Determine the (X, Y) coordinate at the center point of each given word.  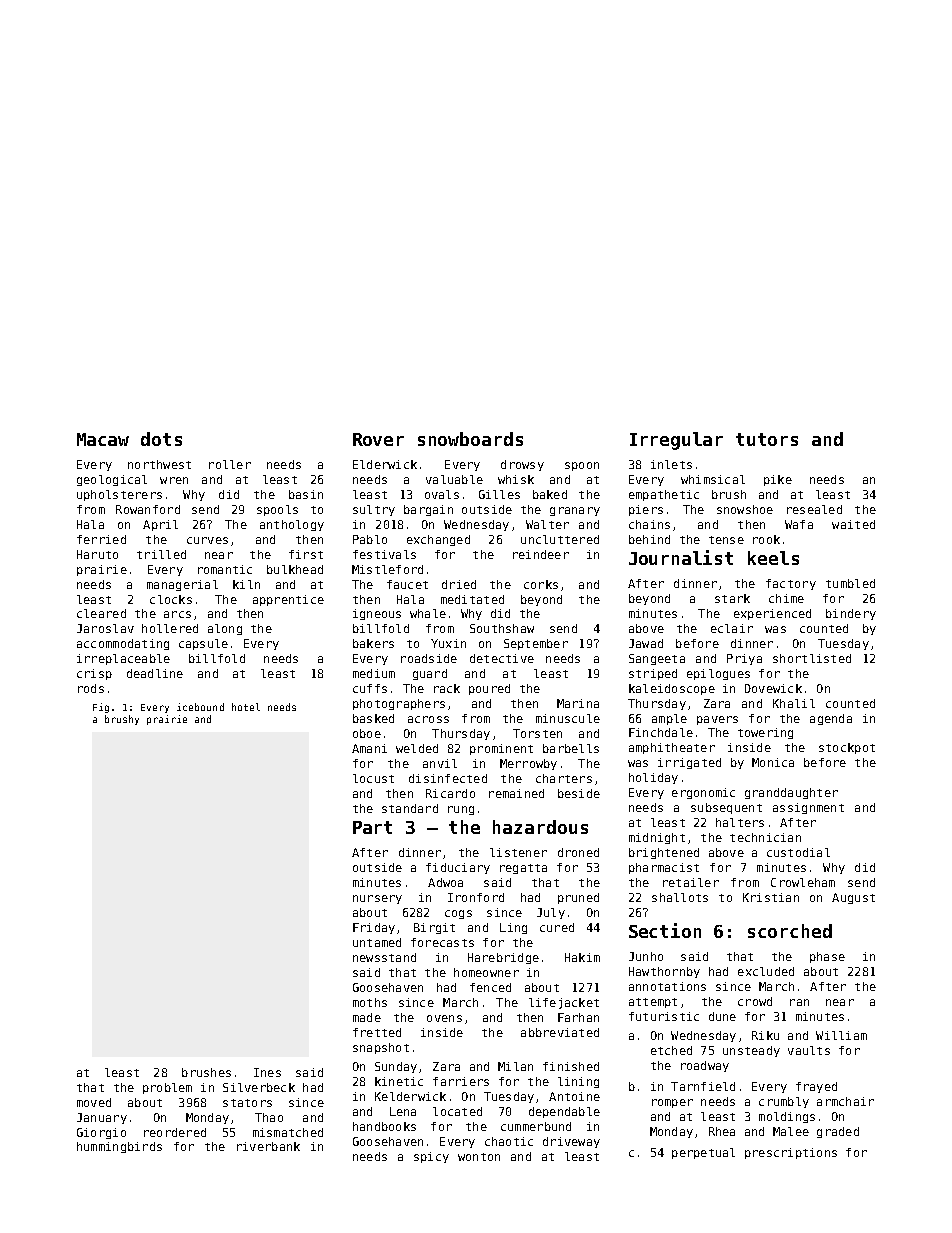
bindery (851, 614)
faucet (407, 584)
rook (766, 539)
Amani (369, 748)
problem (167, 1088)
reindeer (541, 554)
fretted (377, 1032)
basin (306, 494)
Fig (101, 708)
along (225, 629)
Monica (773, 762)
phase (827, 957)
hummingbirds (119, 1147)
